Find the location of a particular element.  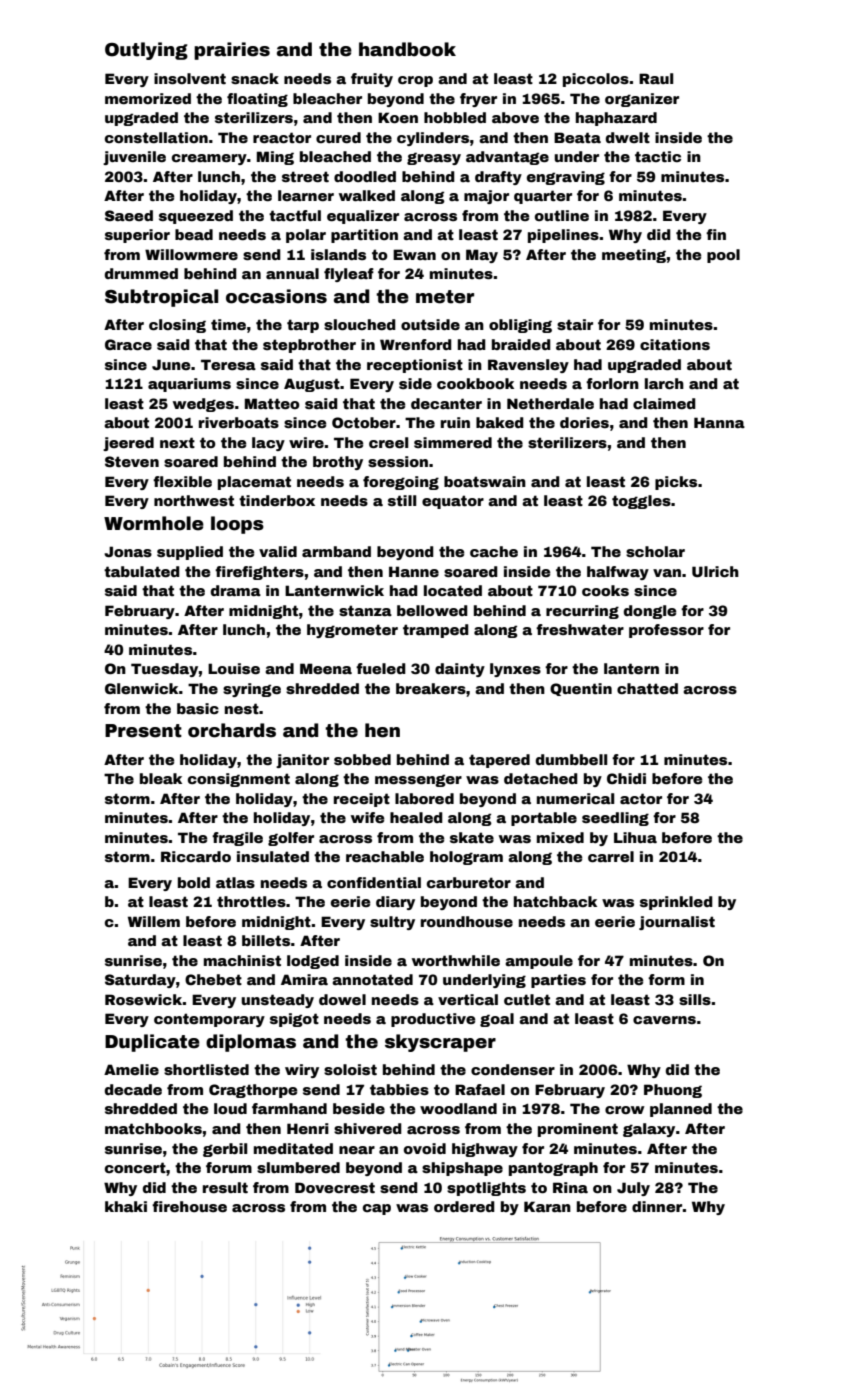

Karan is located at coordinates (547, 1206).
